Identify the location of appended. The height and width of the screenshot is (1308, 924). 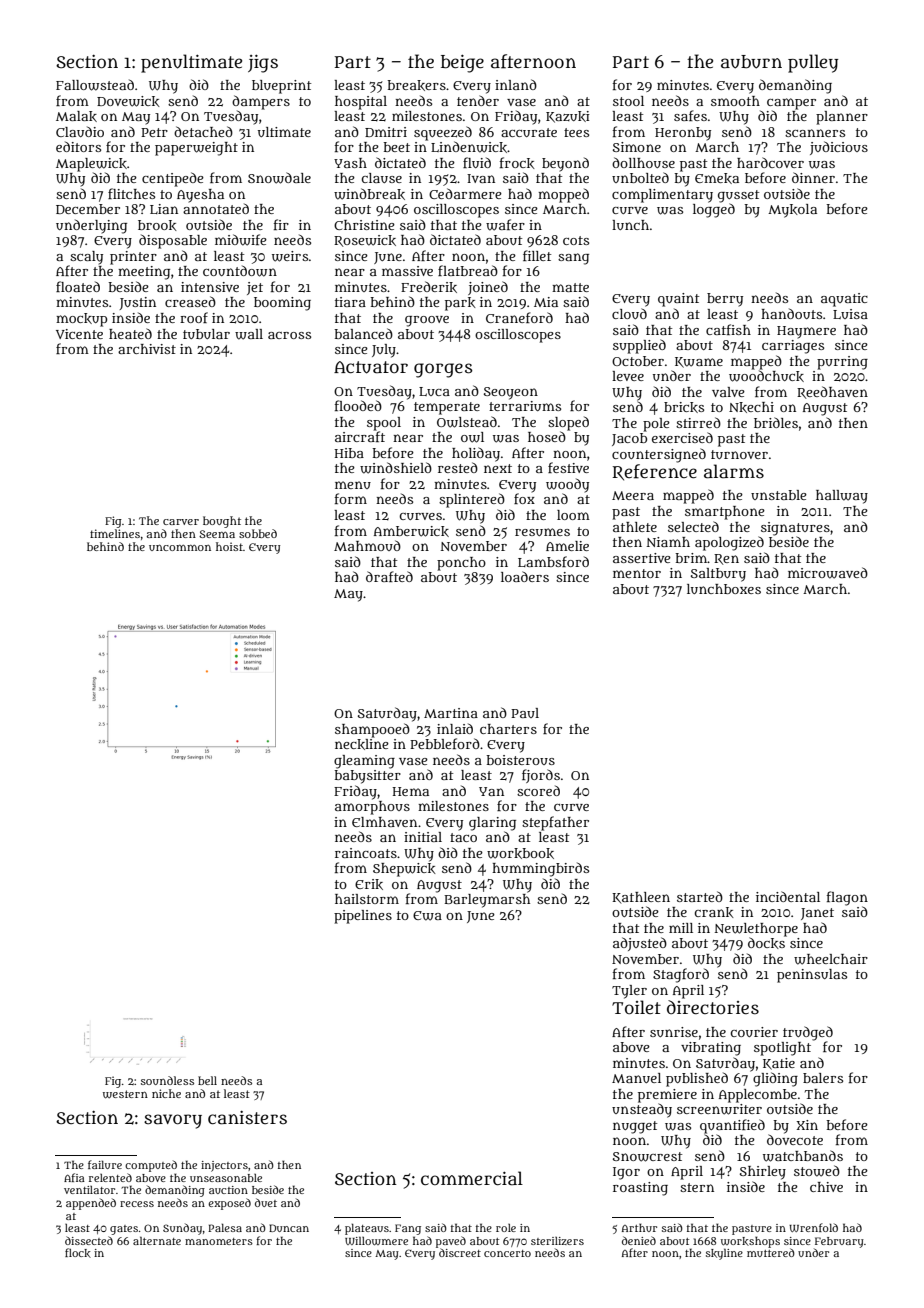
(91, 1204).
